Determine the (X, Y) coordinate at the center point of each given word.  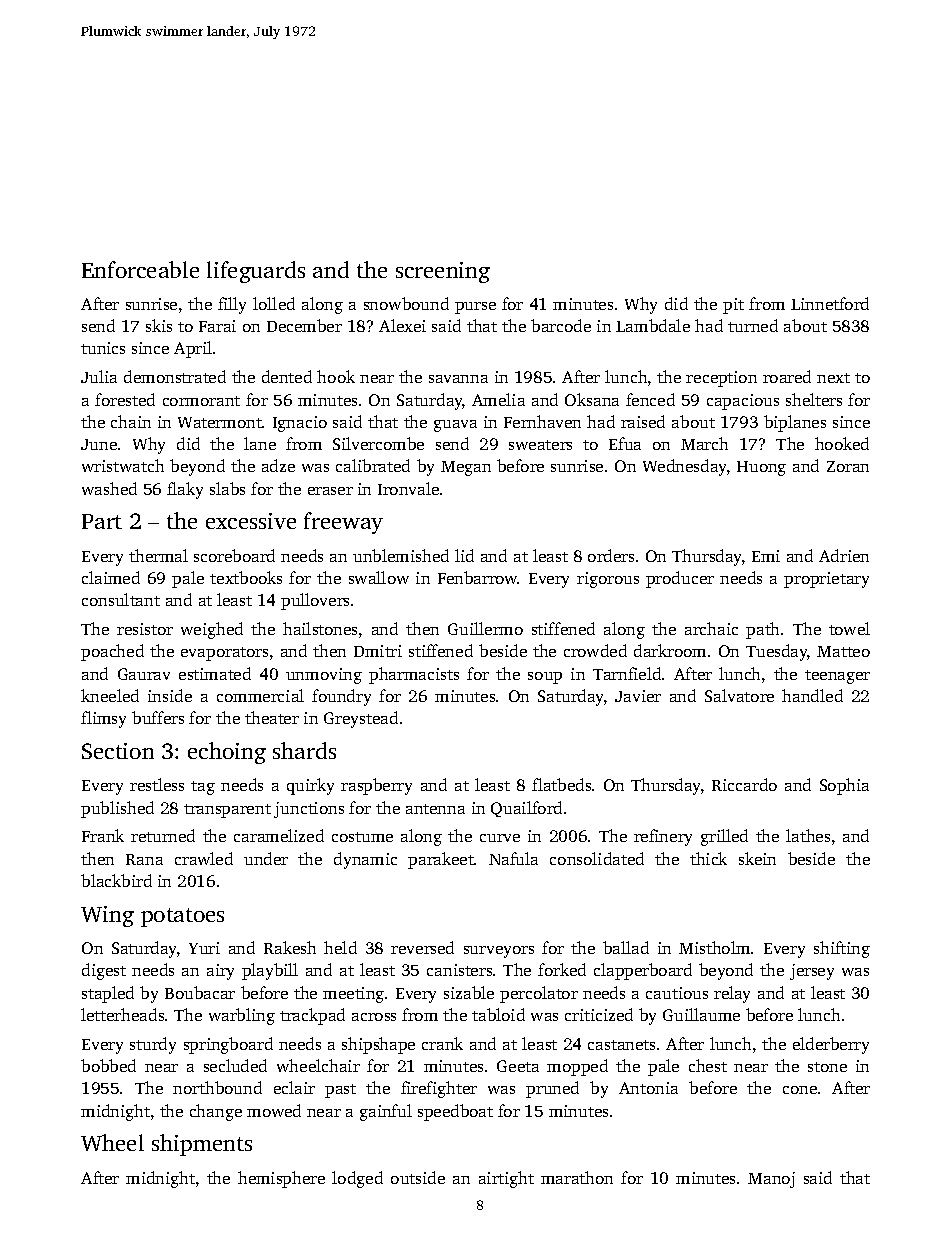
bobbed (108, 1065)
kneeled (110, 695)
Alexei (402, 325)
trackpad (312, 1016)
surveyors (499, 952)
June (99, 444)
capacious (743, 402)
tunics (103, 348)
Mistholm (714, 947)
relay (732, 994)
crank (442, 1043)
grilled (724, 837)
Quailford (526, 809)
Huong (761, 468)
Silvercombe (378, 443)
